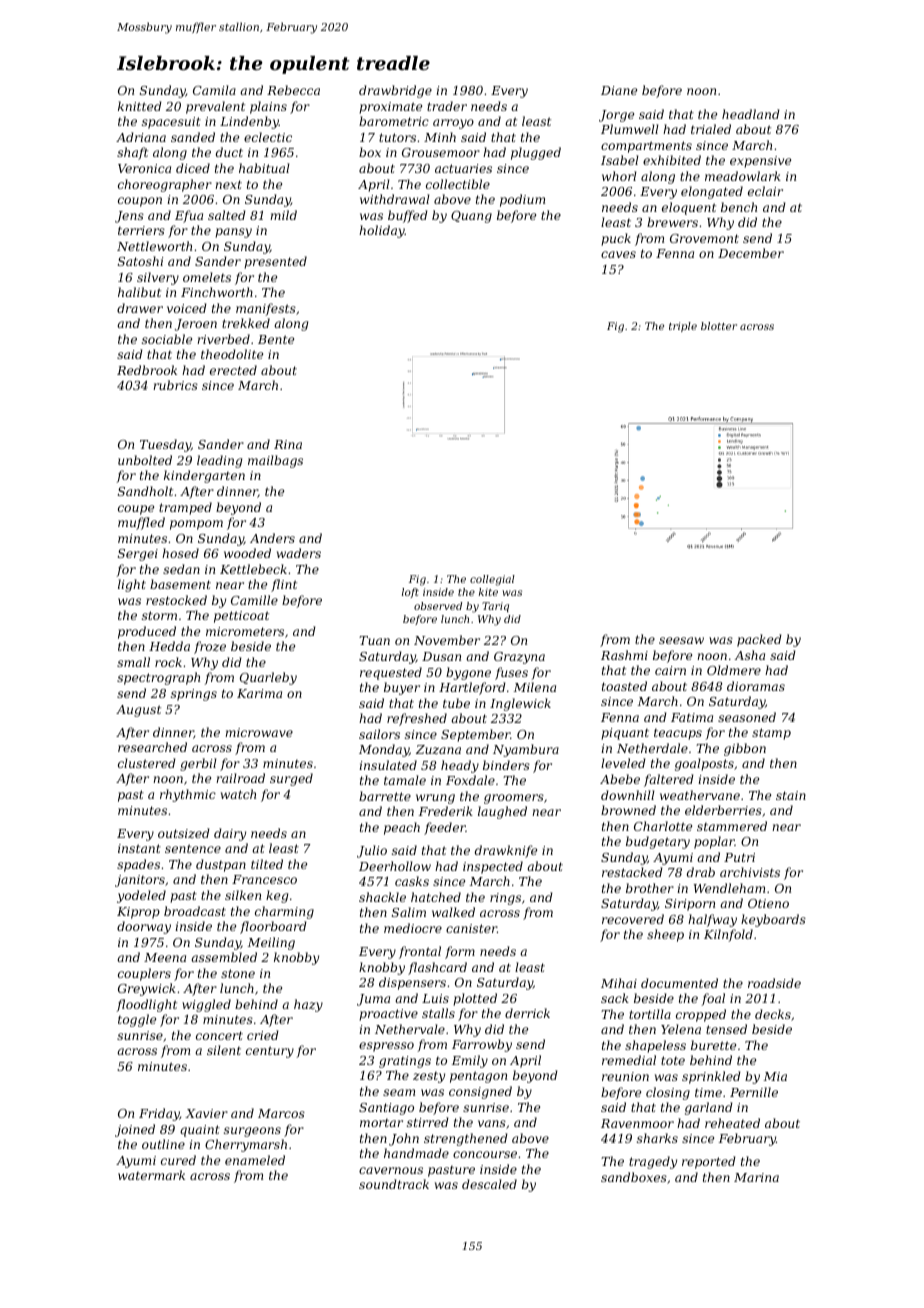 The width and height of the document is (924, 1308). Describe the element at coordinates (759, 640) in the document. I see `packed` at that location.
